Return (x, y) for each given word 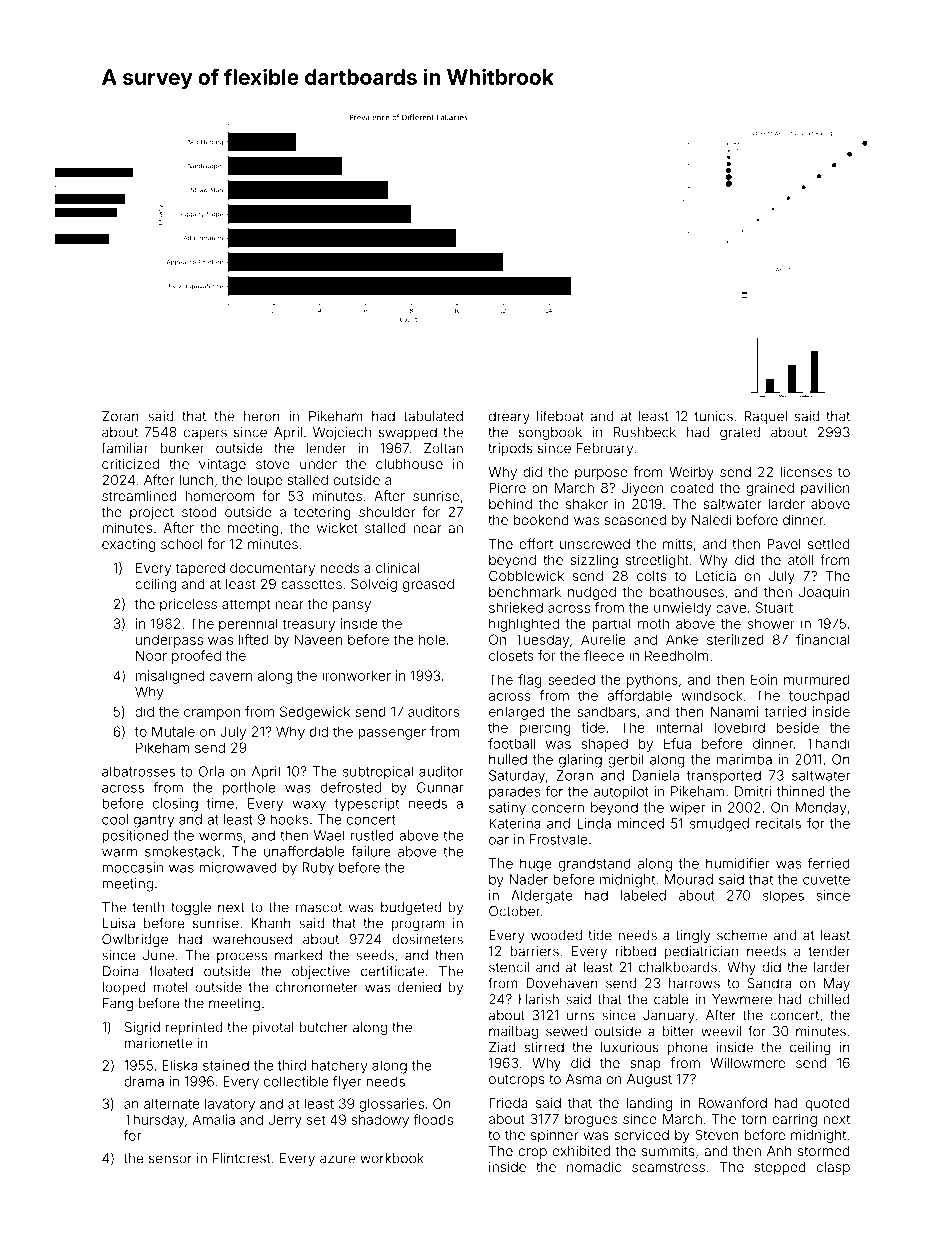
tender (829, 951)
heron (262, 416)
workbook (392, 1158)
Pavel (784, 544)
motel (170, 987)
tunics (714, 416)
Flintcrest (241, 1158)
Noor (151, 655)
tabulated (433, 416)
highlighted (524, 625)
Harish (539, 999)
